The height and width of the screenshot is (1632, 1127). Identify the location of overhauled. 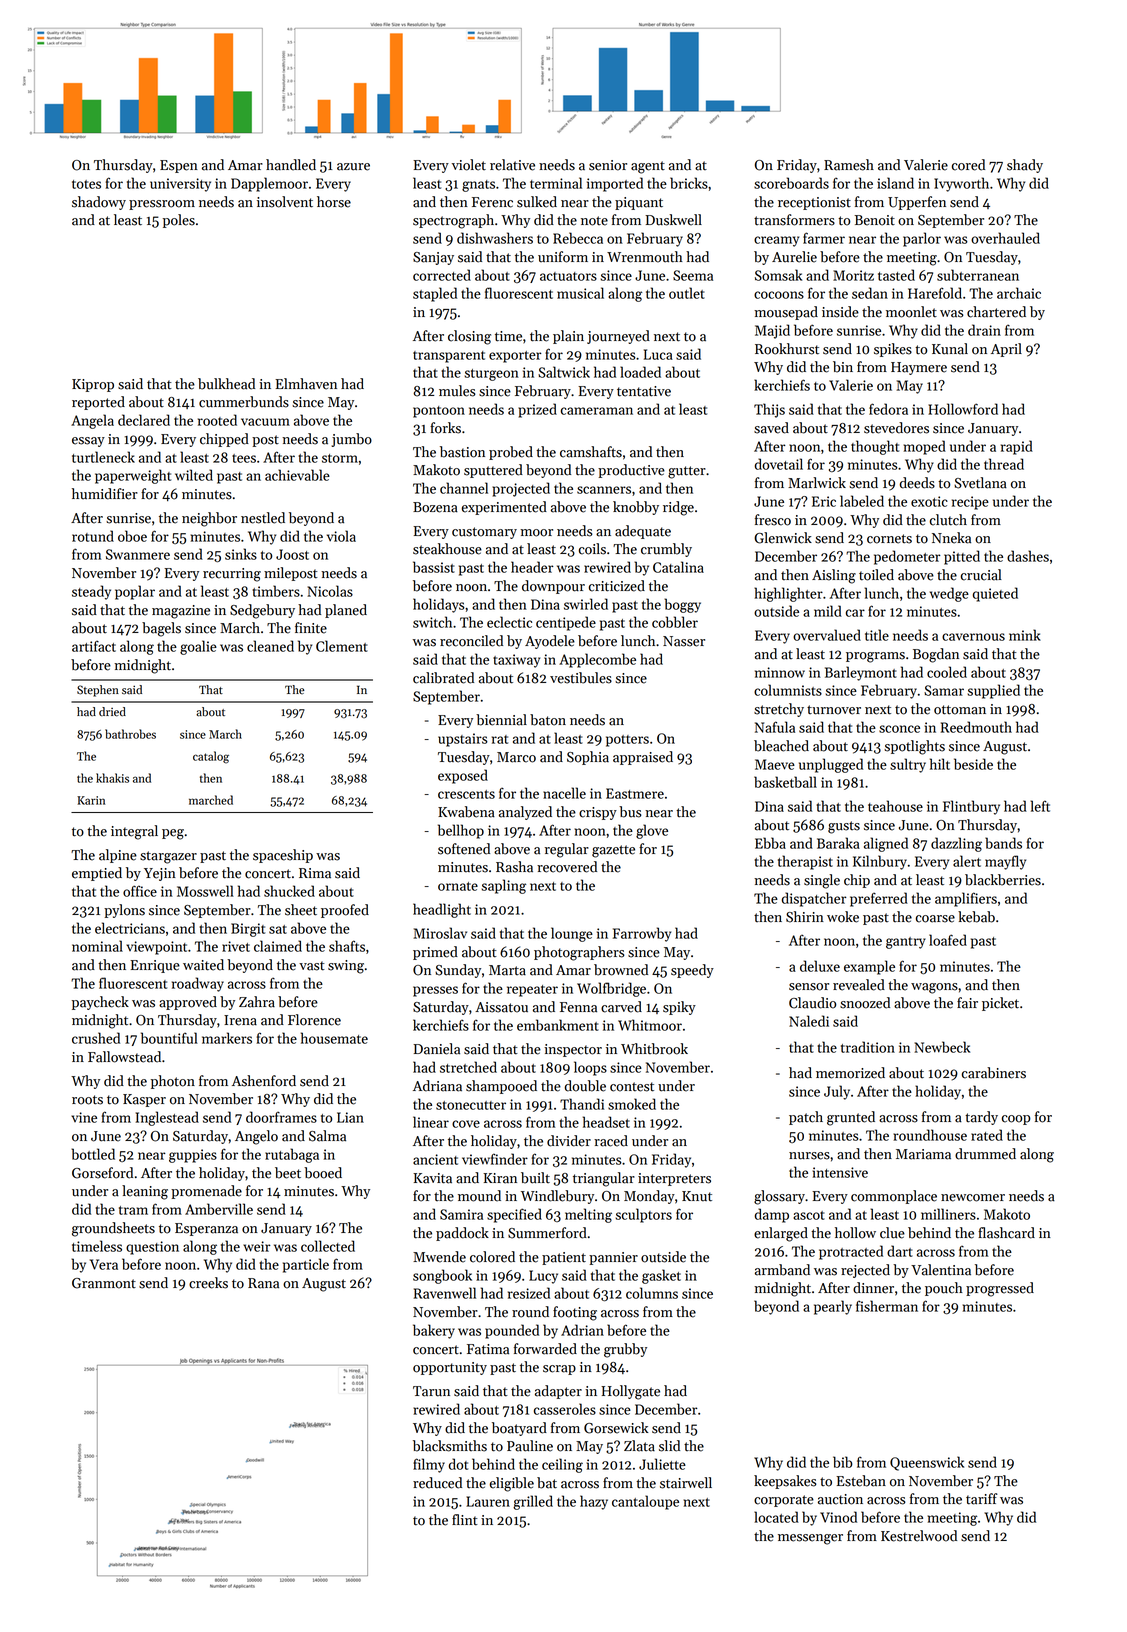
(1005, 238).
